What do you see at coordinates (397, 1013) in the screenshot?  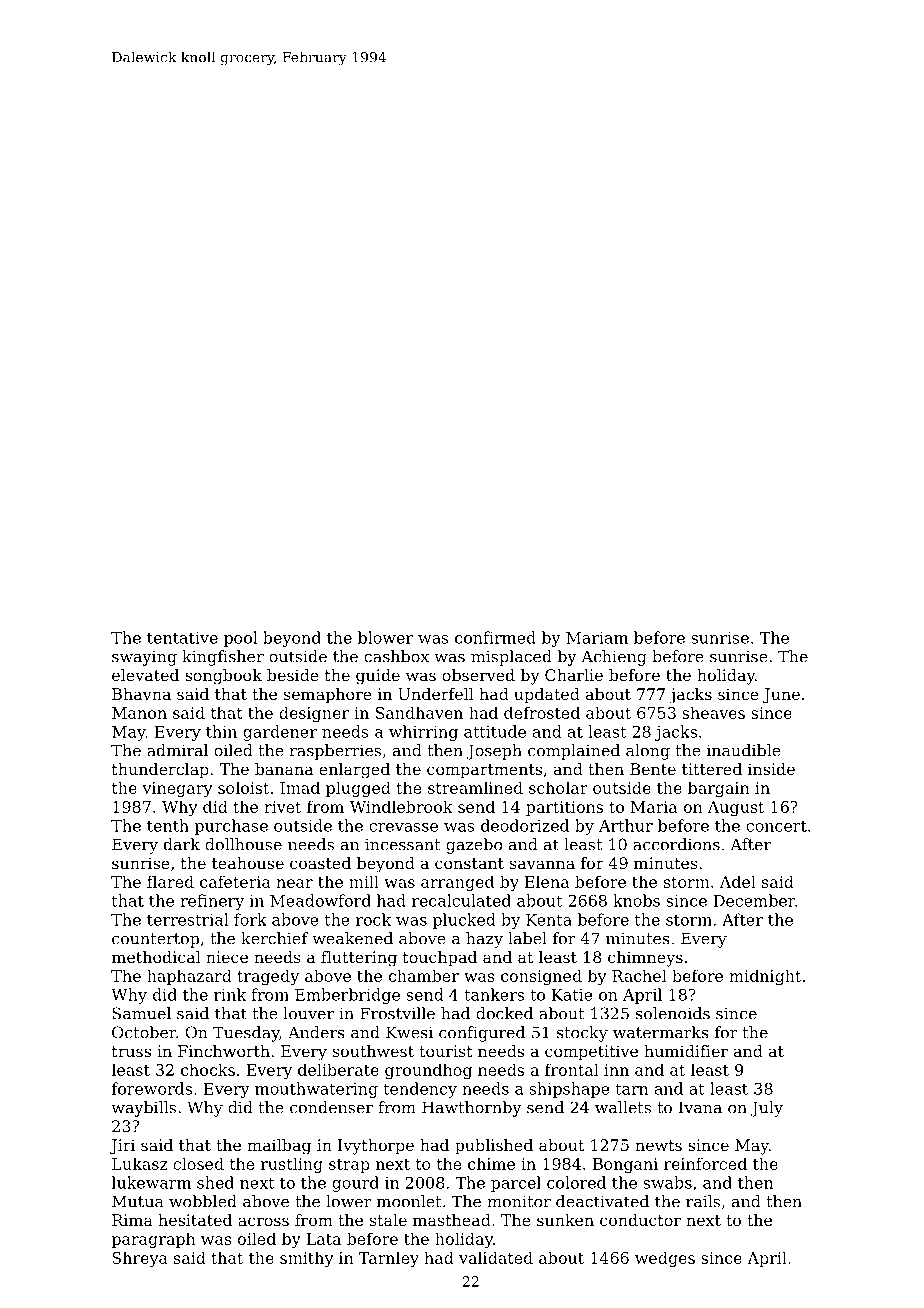 I see `Frostville` at bounding box center [397, 1013].
